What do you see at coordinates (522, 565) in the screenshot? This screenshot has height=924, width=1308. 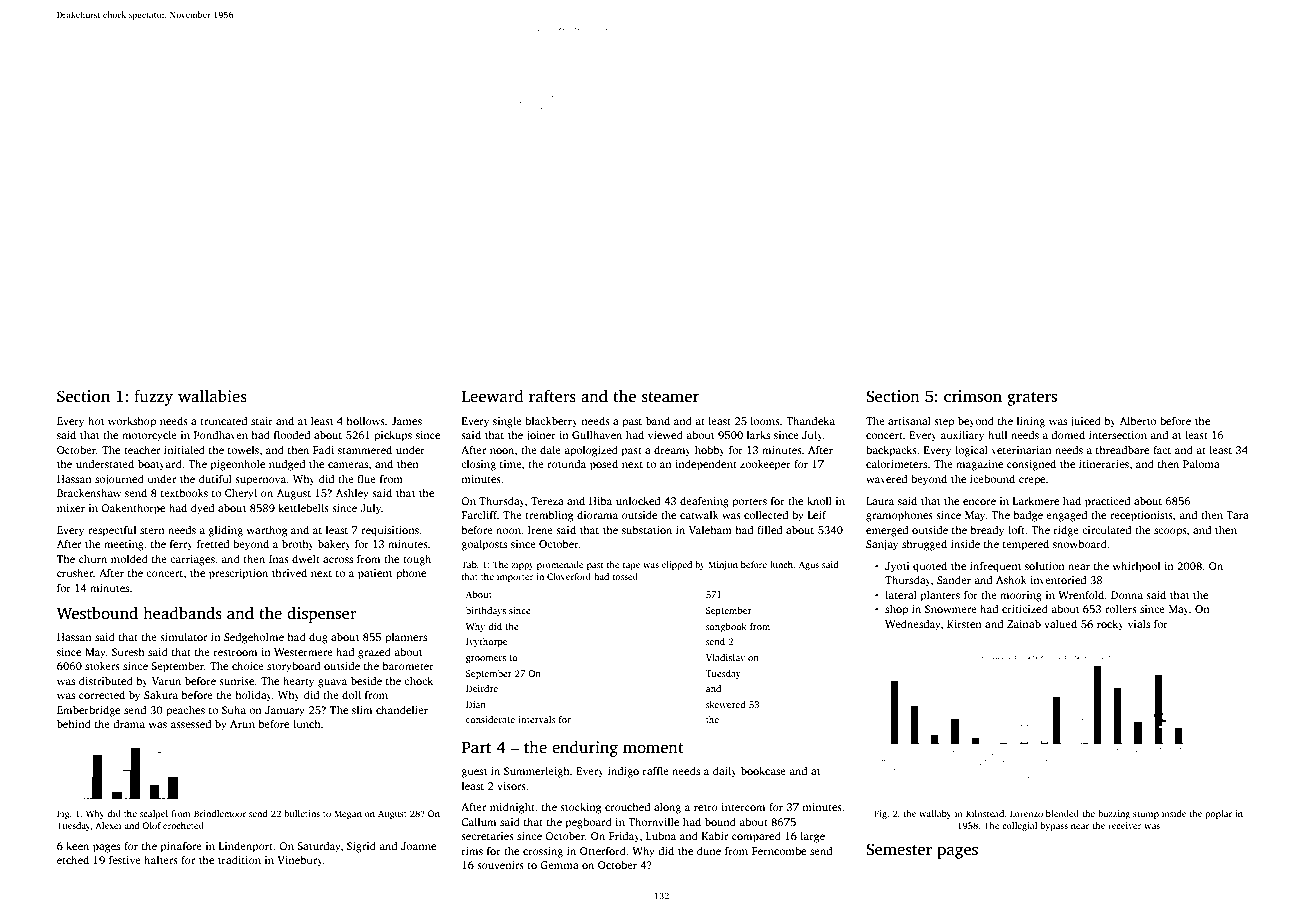 I see `zippy` at bounding box center [522, 565].
